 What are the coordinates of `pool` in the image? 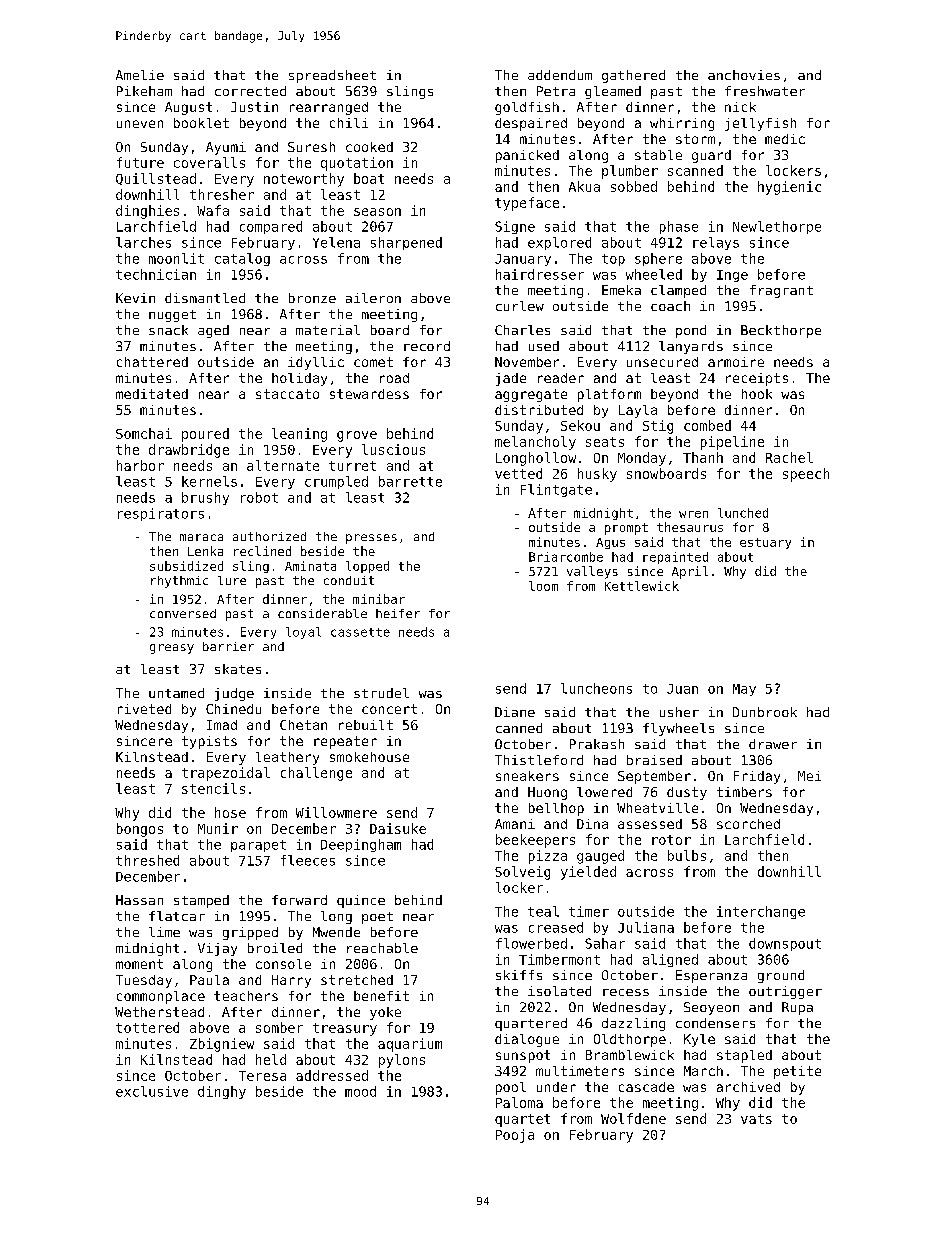 It's located at (511, 1088).
